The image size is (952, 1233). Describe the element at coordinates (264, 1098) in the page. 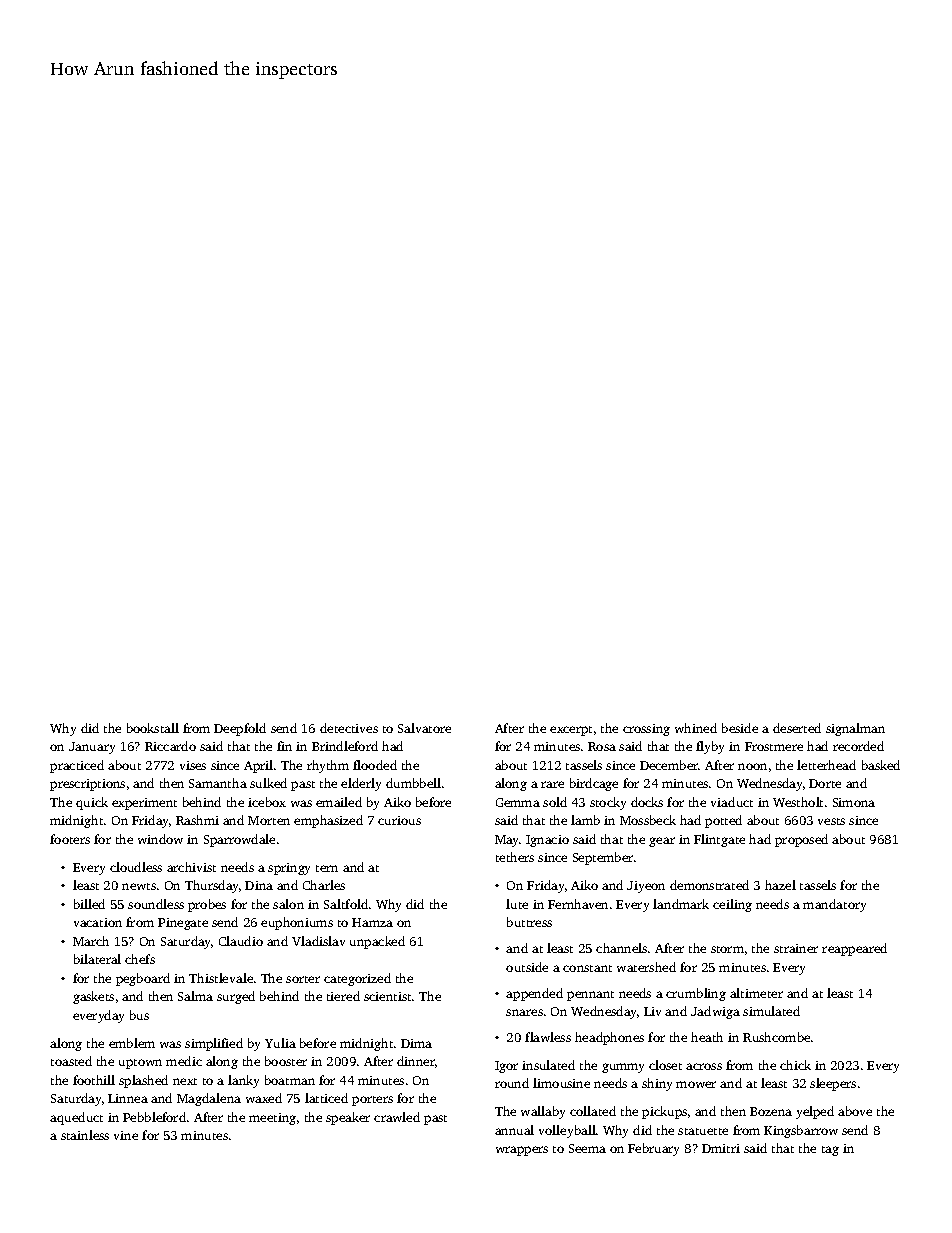

I see `waxed` at that location.
